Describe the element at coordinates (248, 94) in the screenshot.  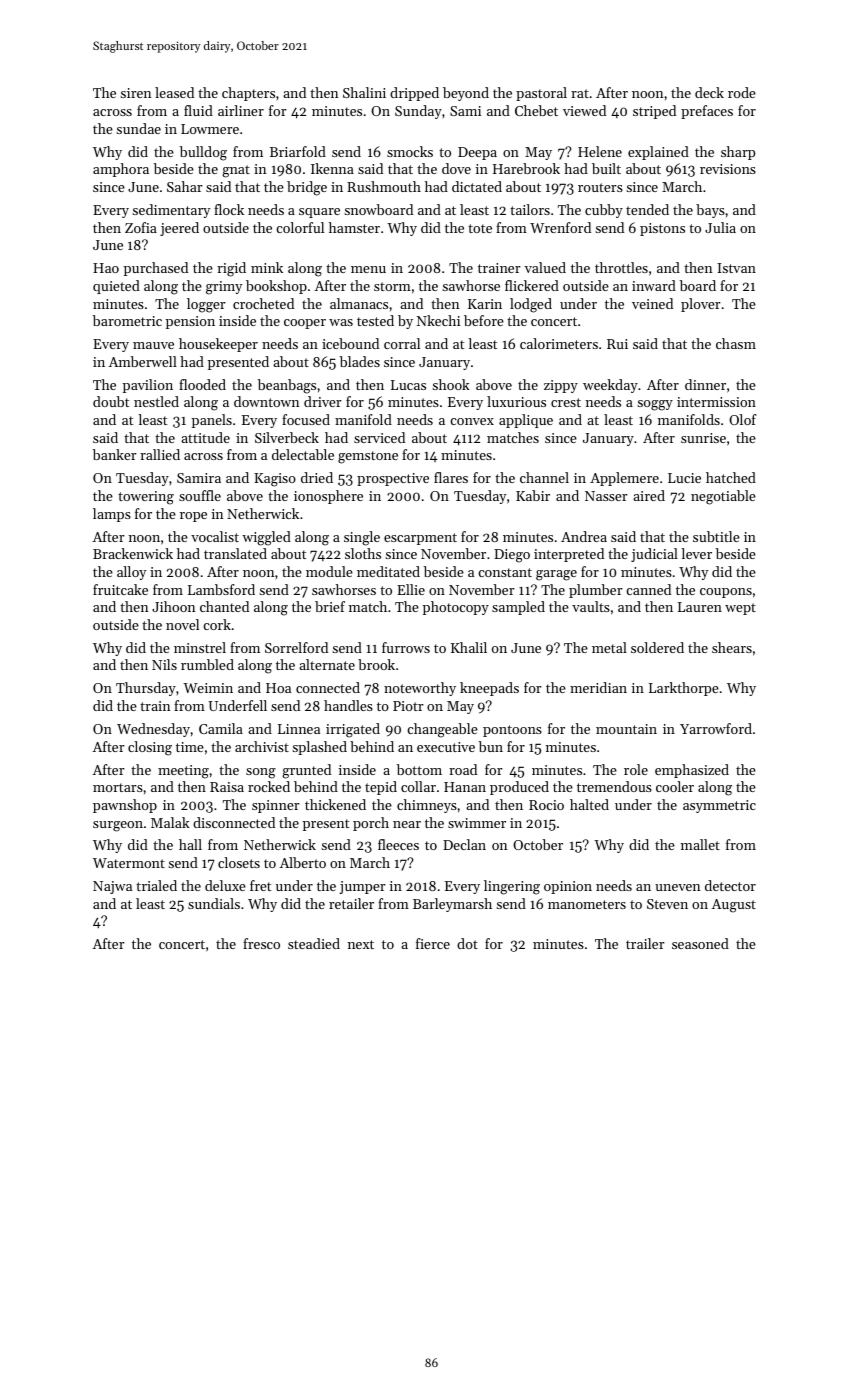
I see `chapters` at that location.
